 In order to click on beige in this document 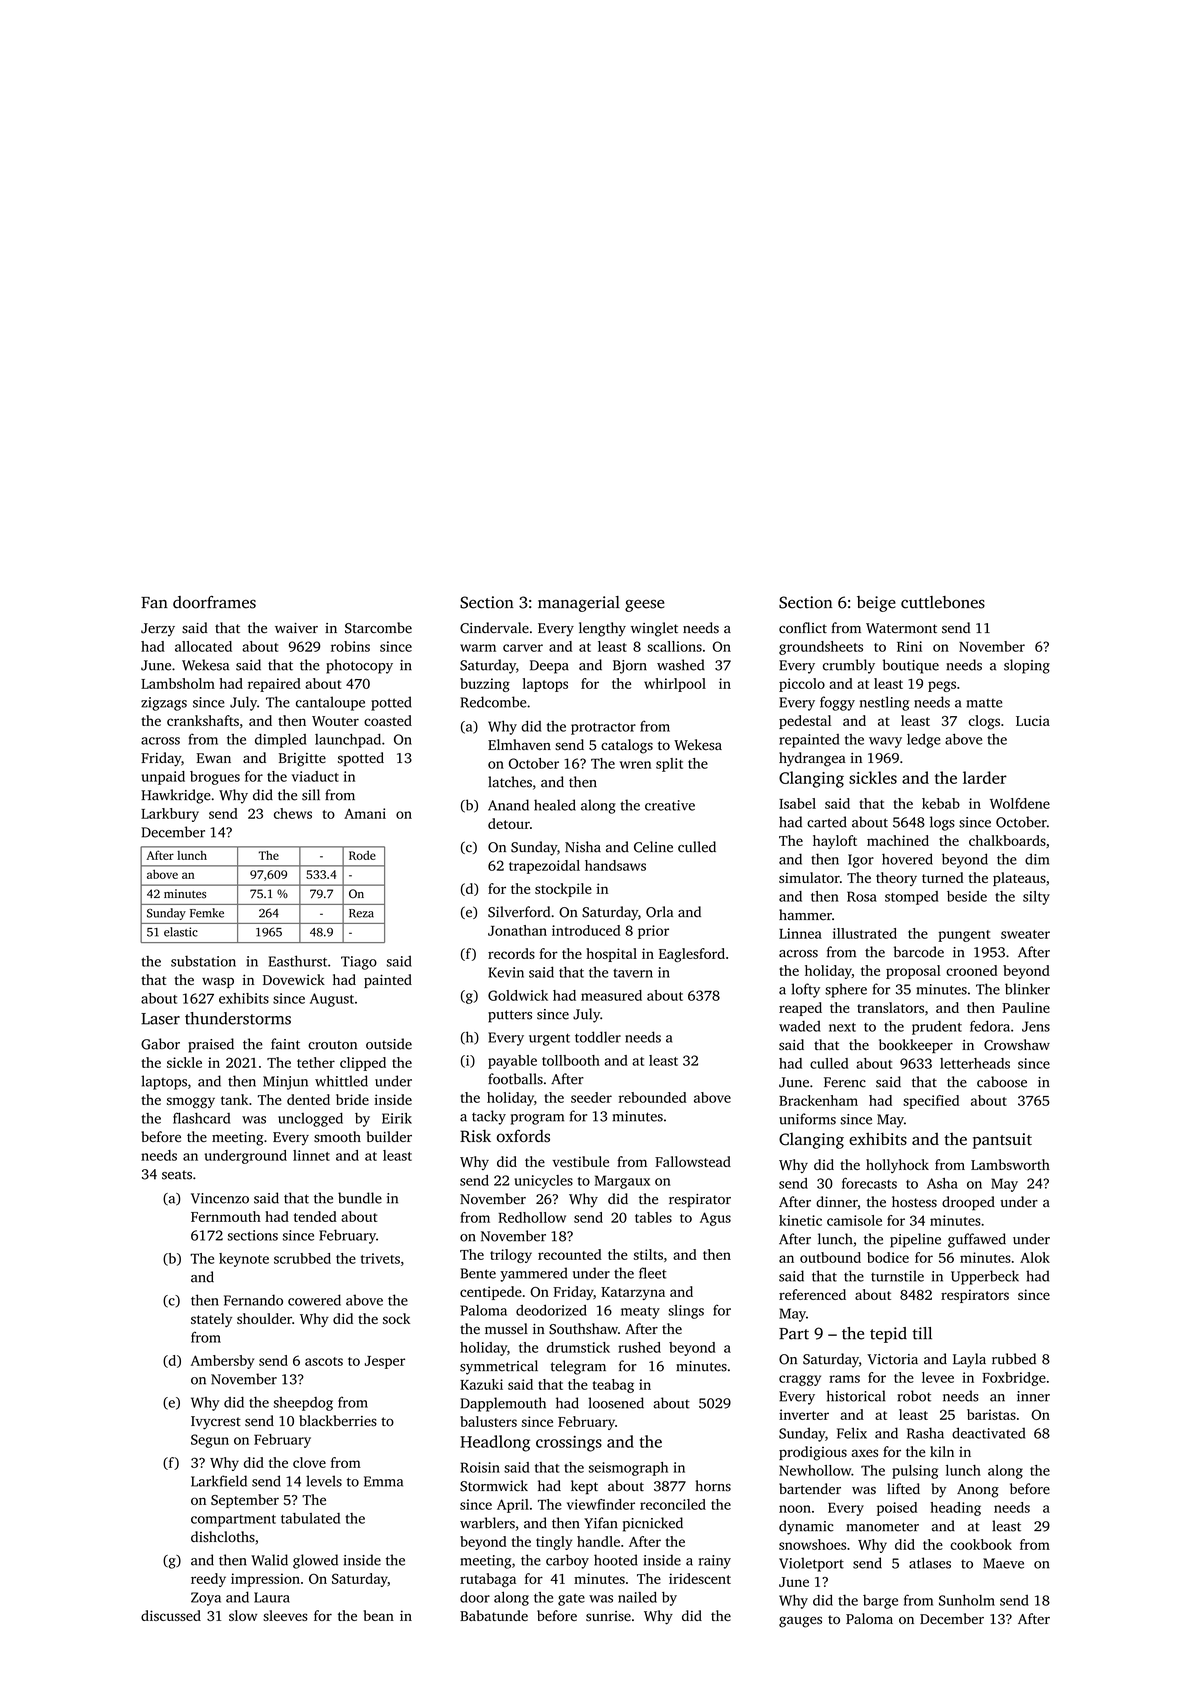, I will do `click(876, 604)`.
